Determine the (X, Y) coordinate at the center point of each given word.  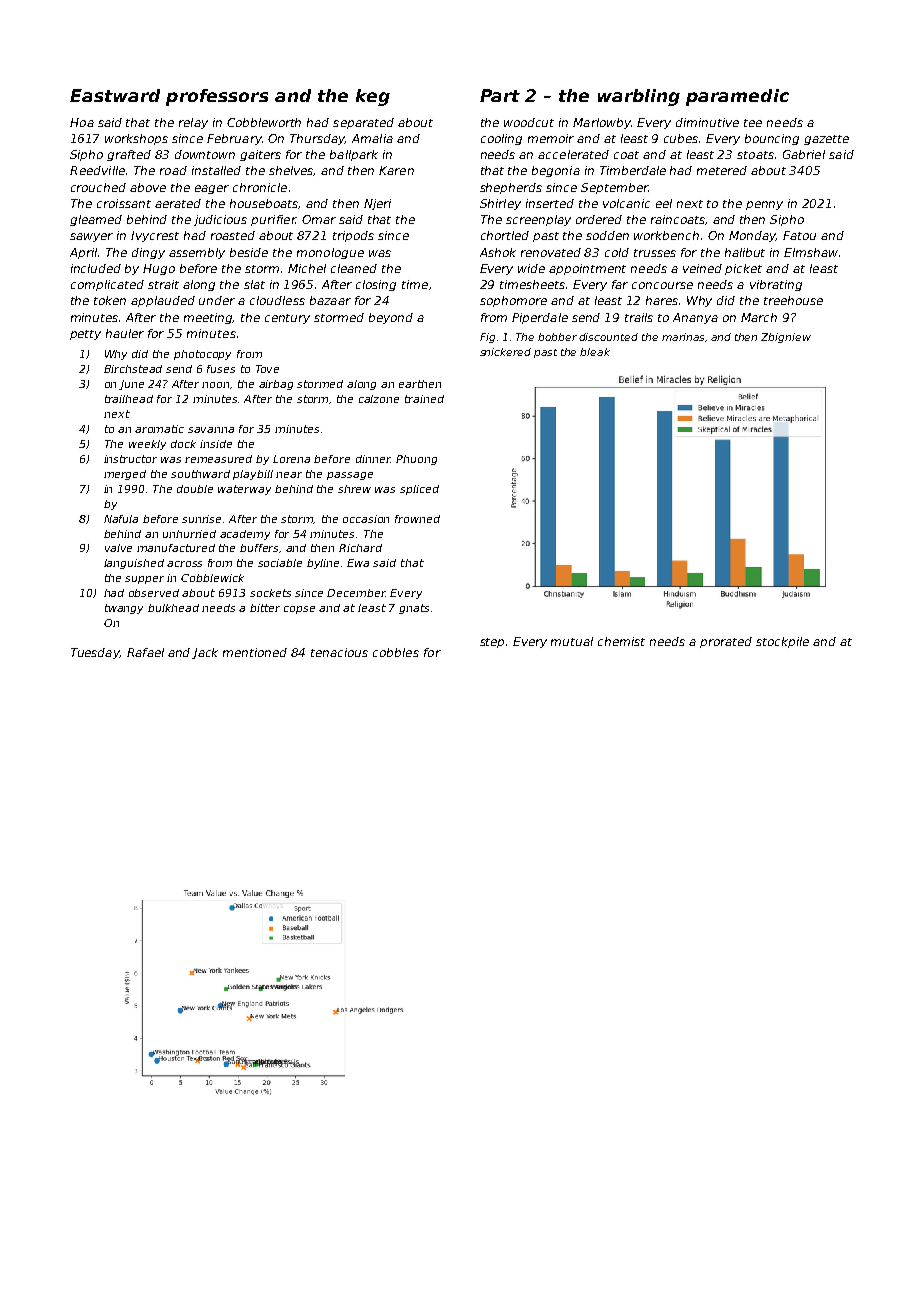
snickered (505, 352)
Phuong (416, 460)
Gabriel (804, 154)
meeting (208, 318)
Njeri (377, 204)
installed (216, 170)
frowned (417, 519)
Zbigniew (786, 338)
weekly (147, 445)
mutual (572, 641)
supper (144, 580)
